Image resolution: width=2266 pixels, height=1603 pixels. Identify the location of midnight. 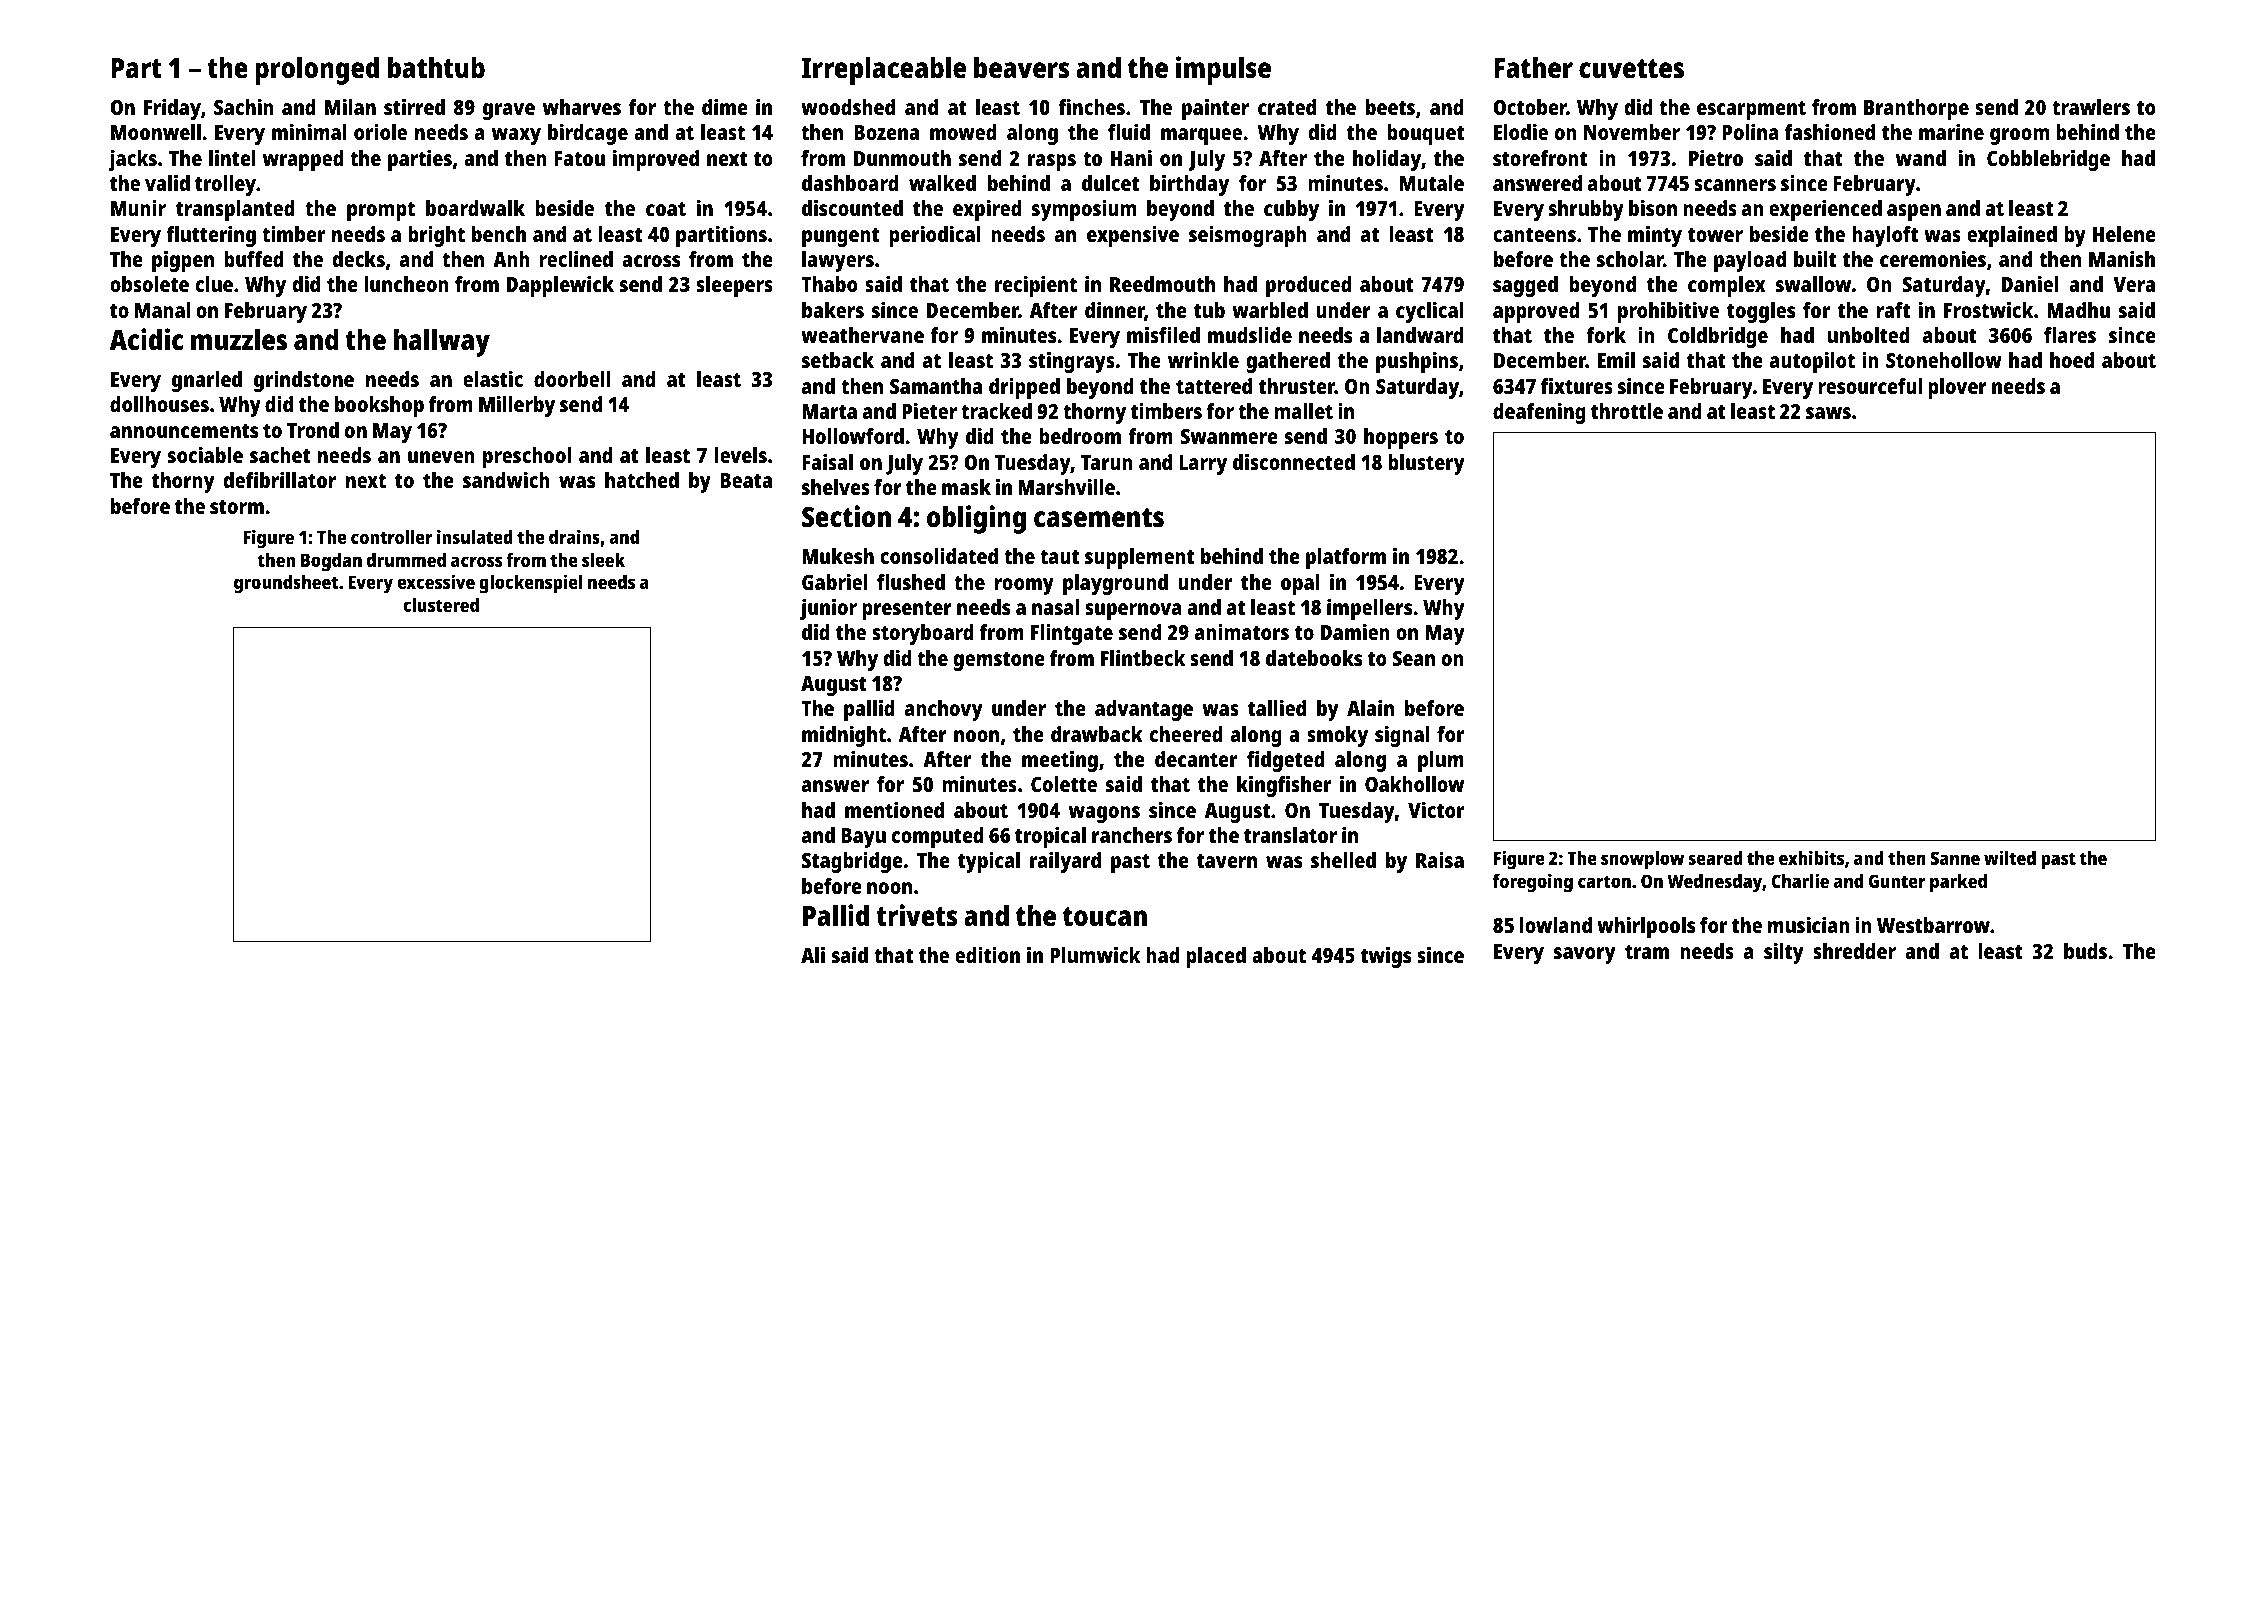
(844, 736).
